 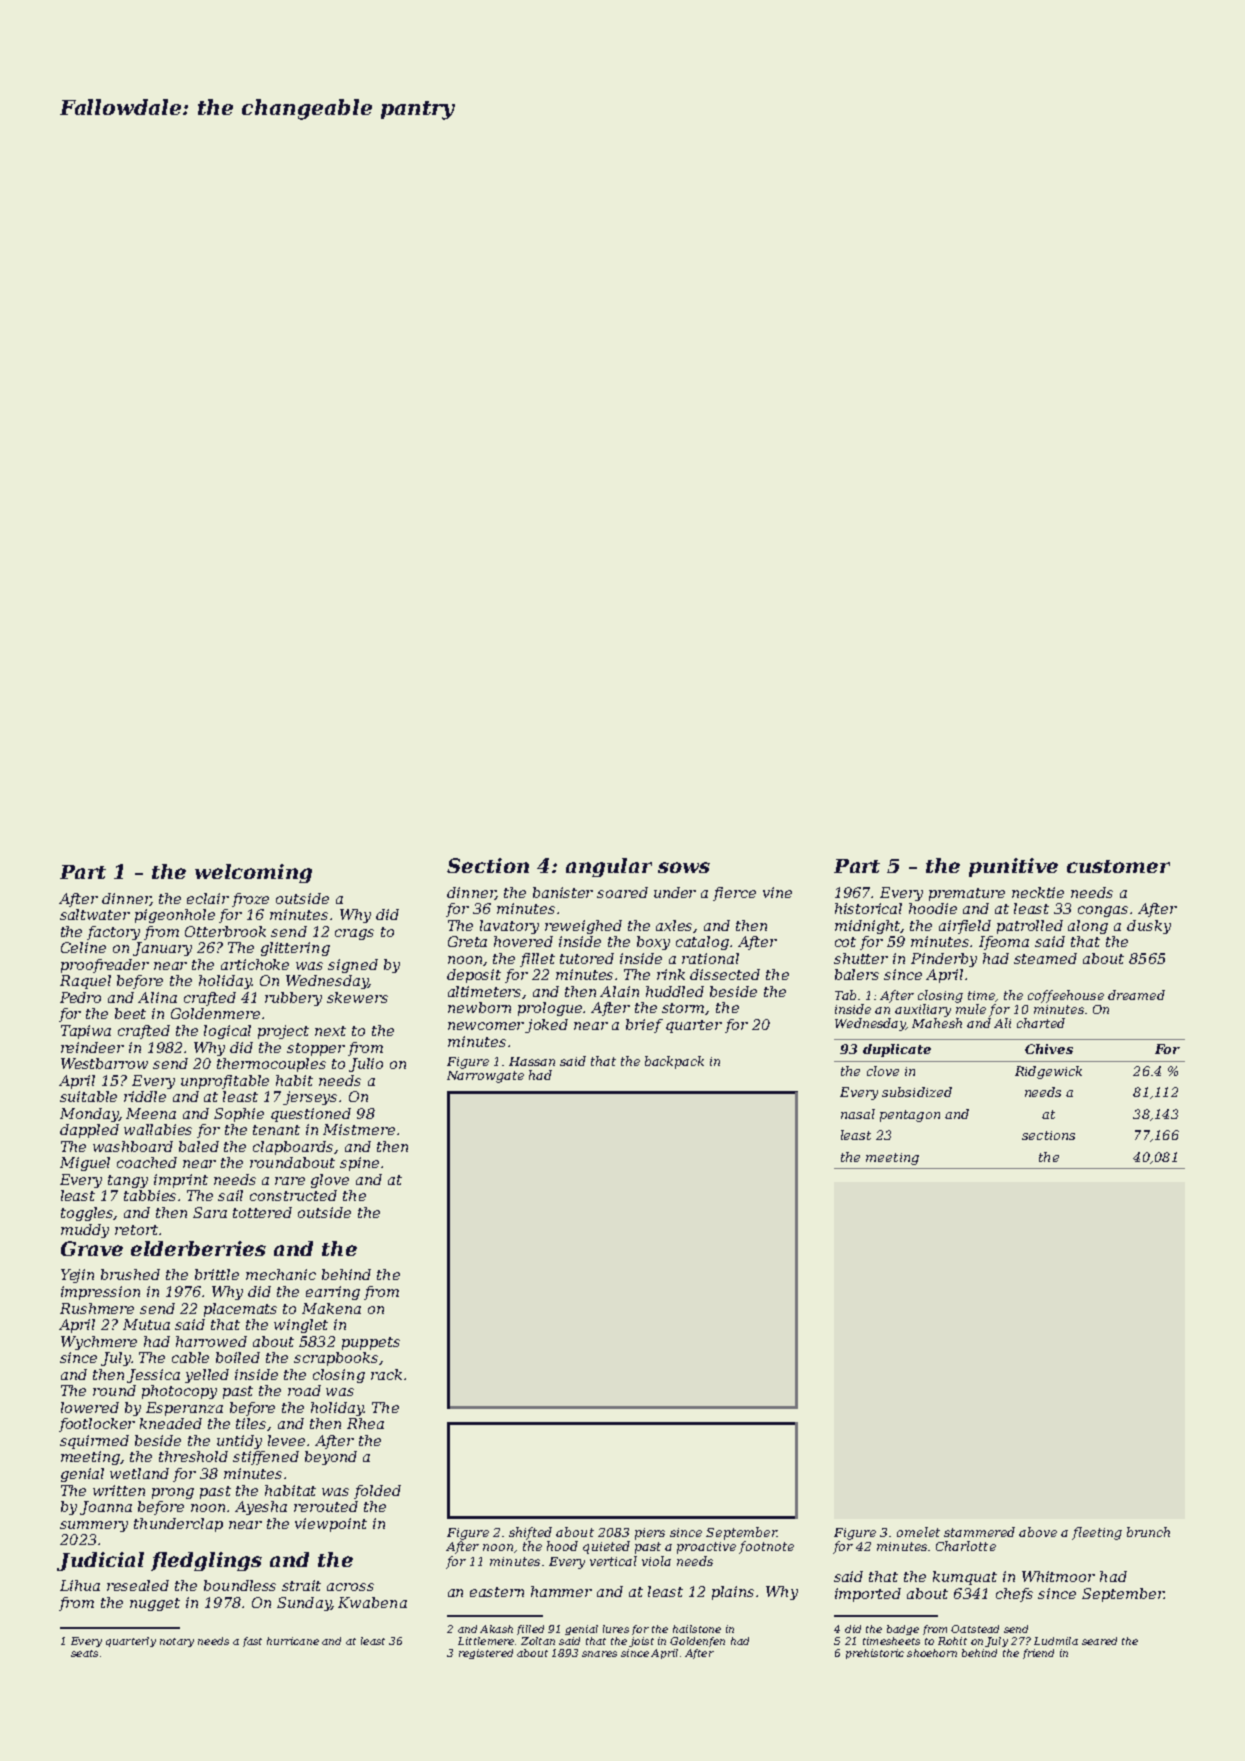 What do you see at coordinates (609, 867) in the image?
I see `angular` at bounding box center [609, 867].
